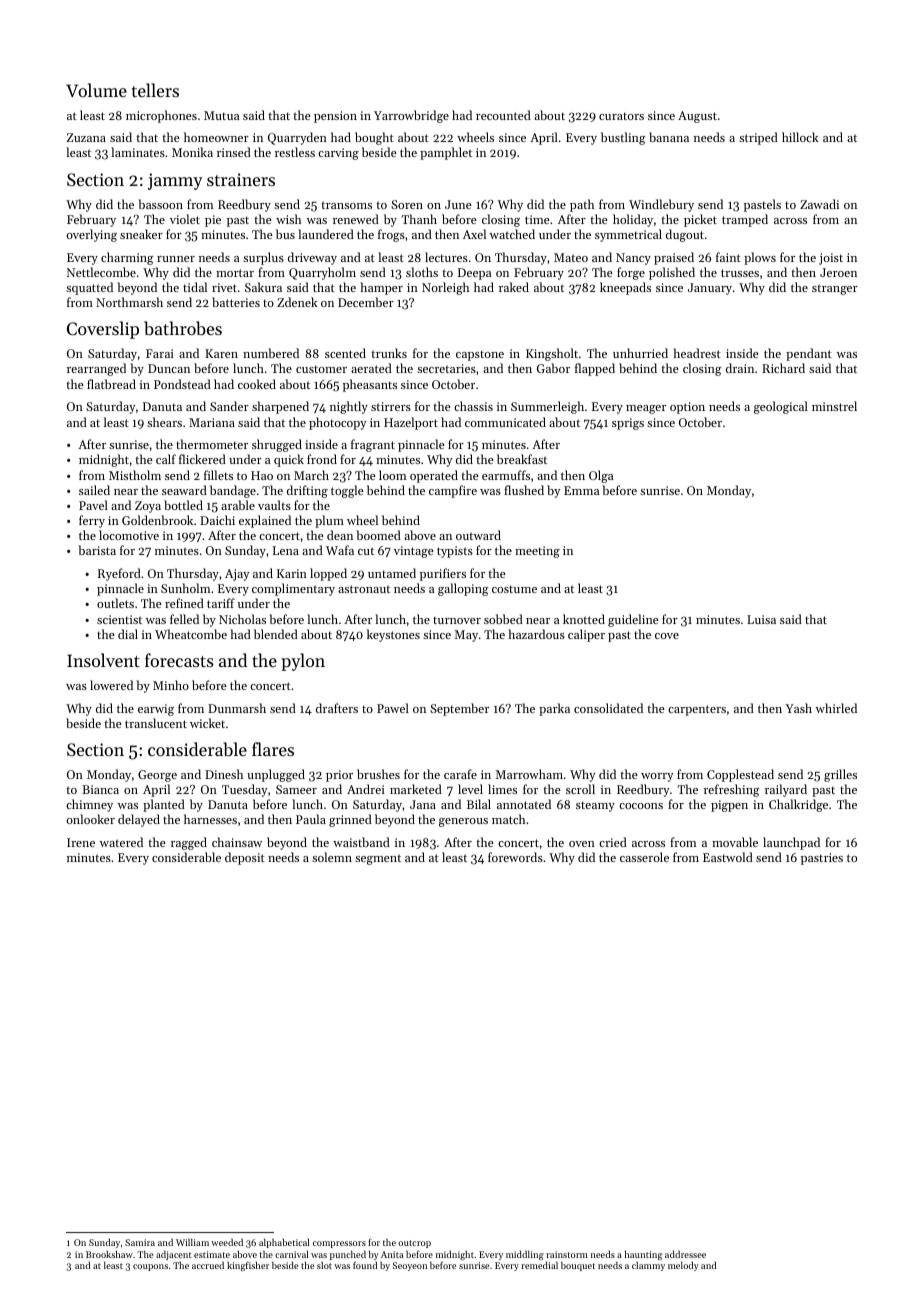 This page has height=1308, width=924. What do you see at coordinates (189, 843) in the page?
I see `ragged` at bounding box center [189, 843].
